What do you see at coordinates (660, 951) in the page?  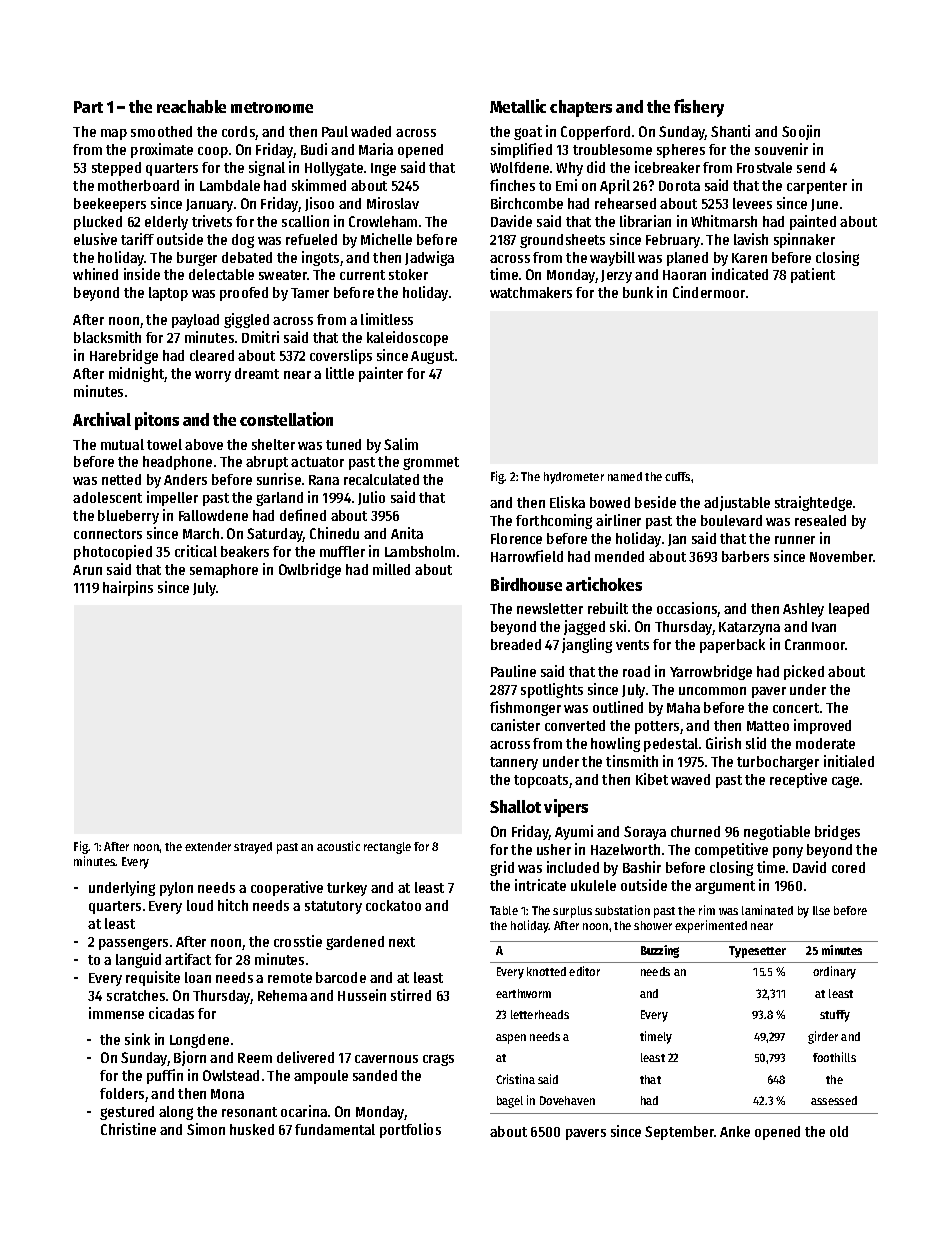 I see `Buzzing` at bounding box center [660, 951].
